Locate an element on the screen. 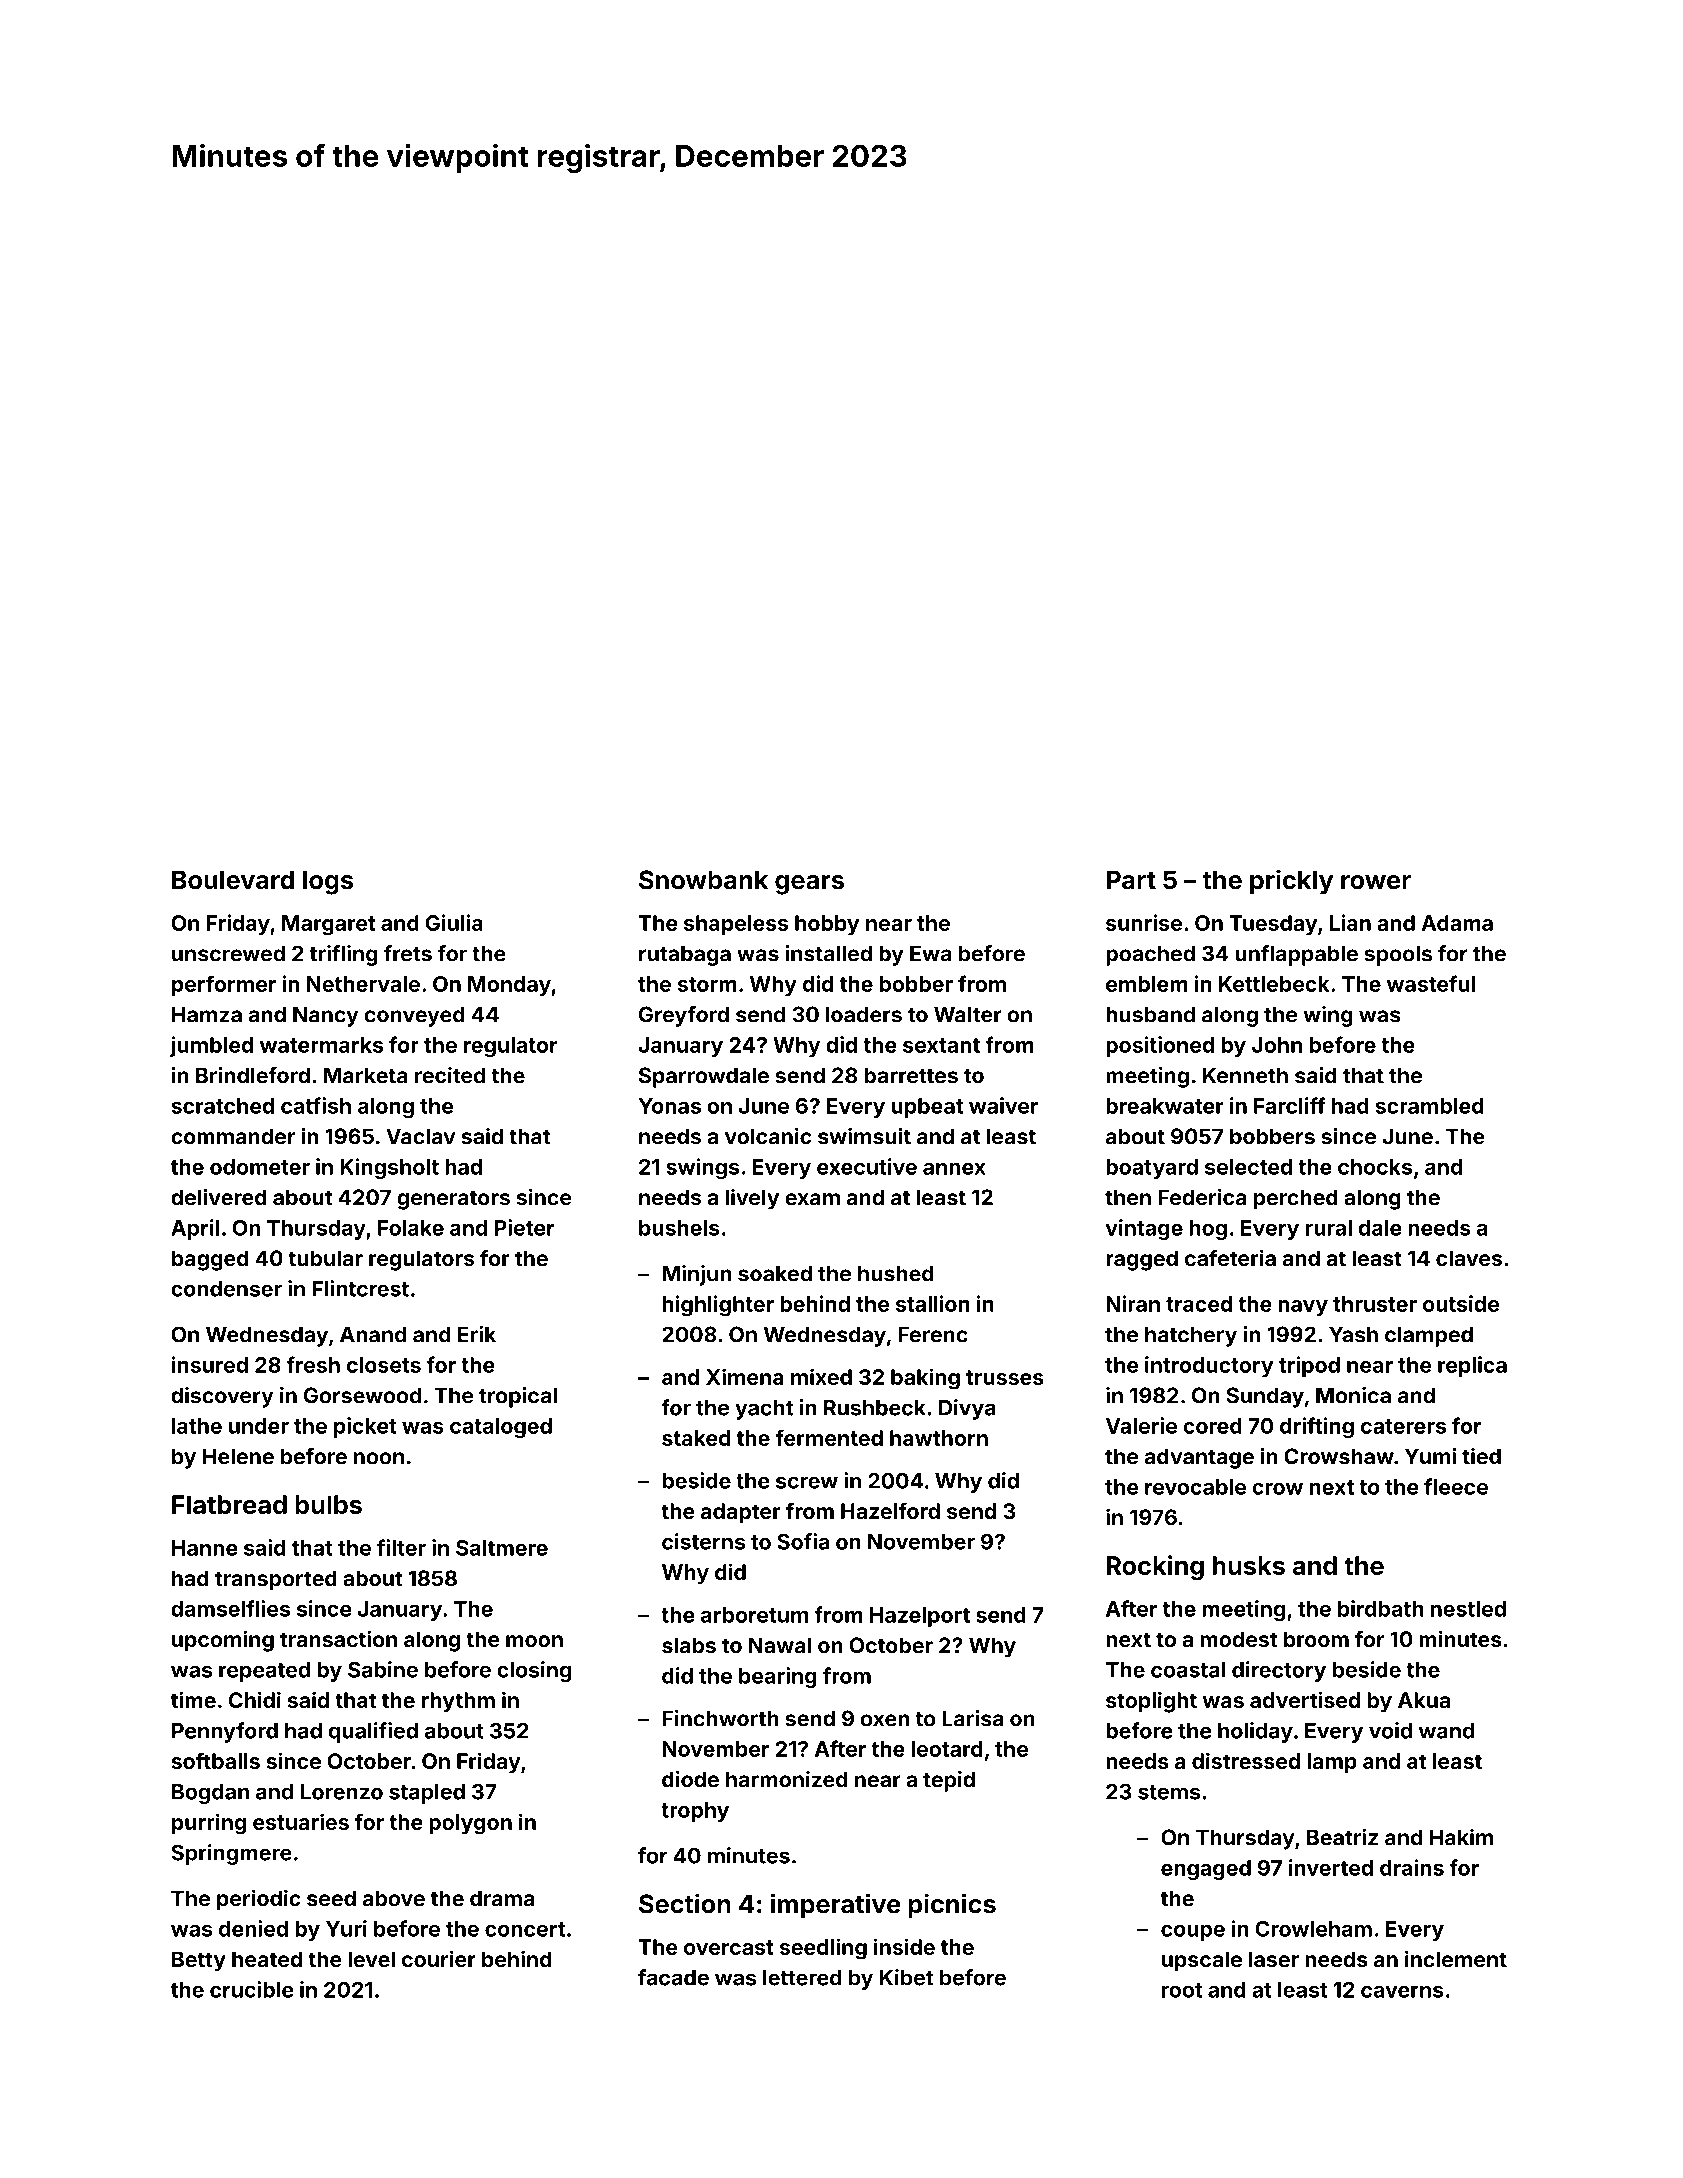 This screenshot has width=1683, height=2178. chocks is located at coordinates (1375, 1167).
